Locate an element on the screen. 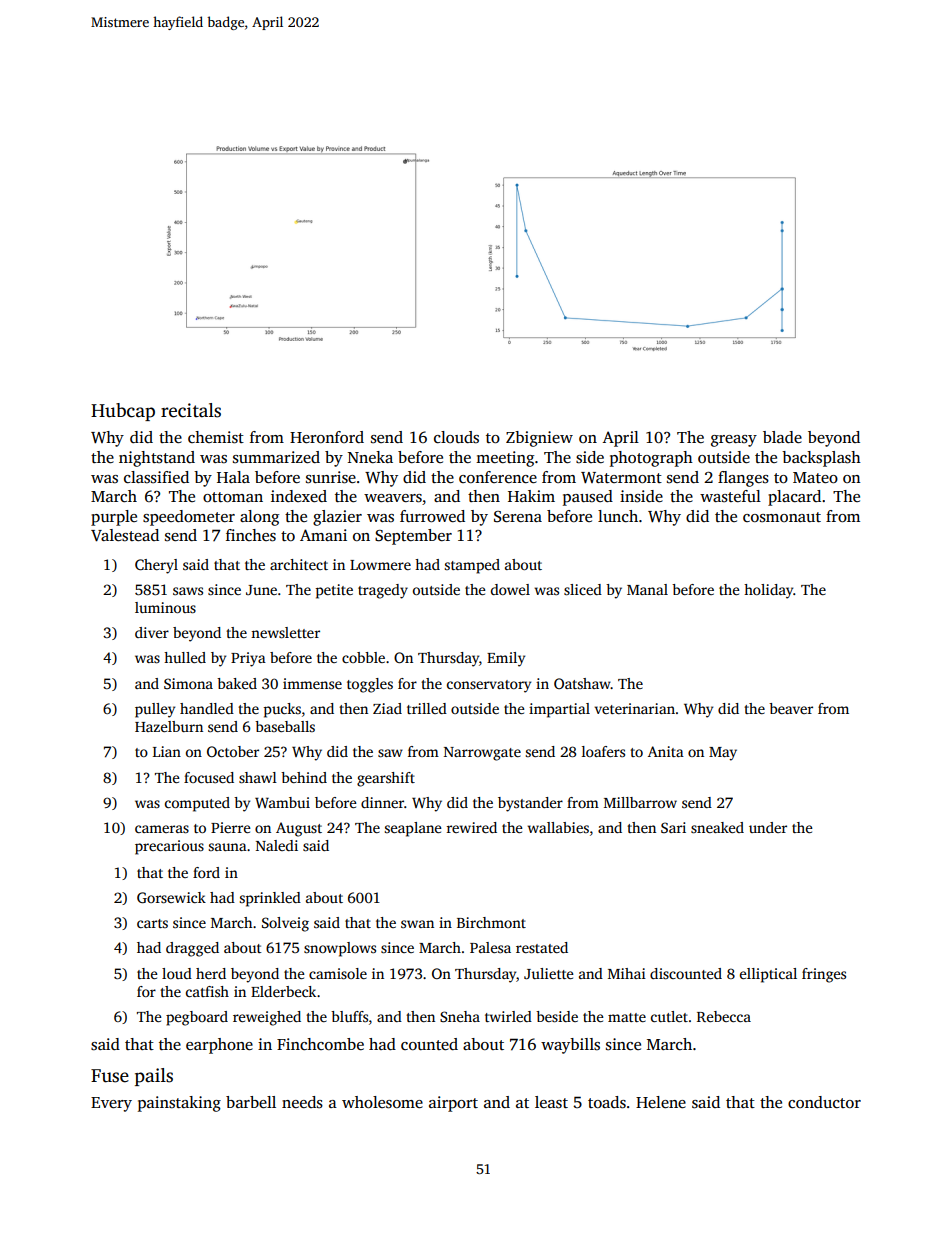  diver is located at coordinates (152, 632).
